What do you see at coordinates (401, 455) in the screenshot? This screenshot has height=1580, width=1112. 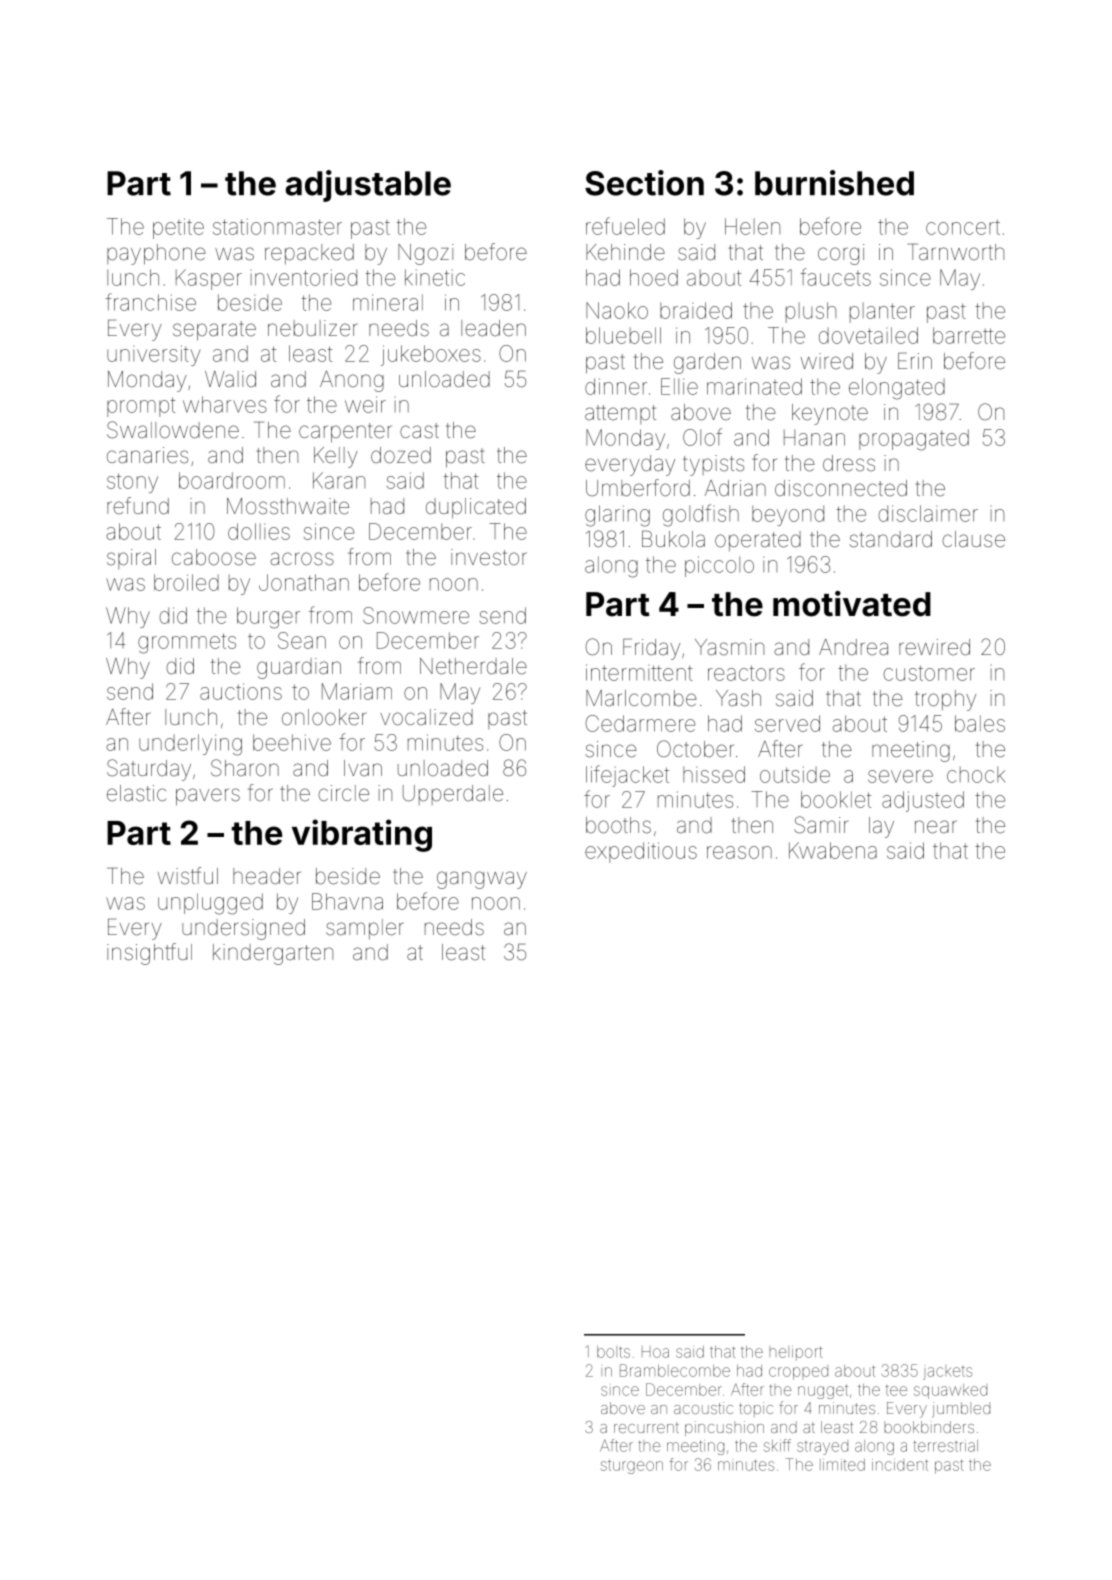 I see `dozed` at bounding box center [401, 455].
